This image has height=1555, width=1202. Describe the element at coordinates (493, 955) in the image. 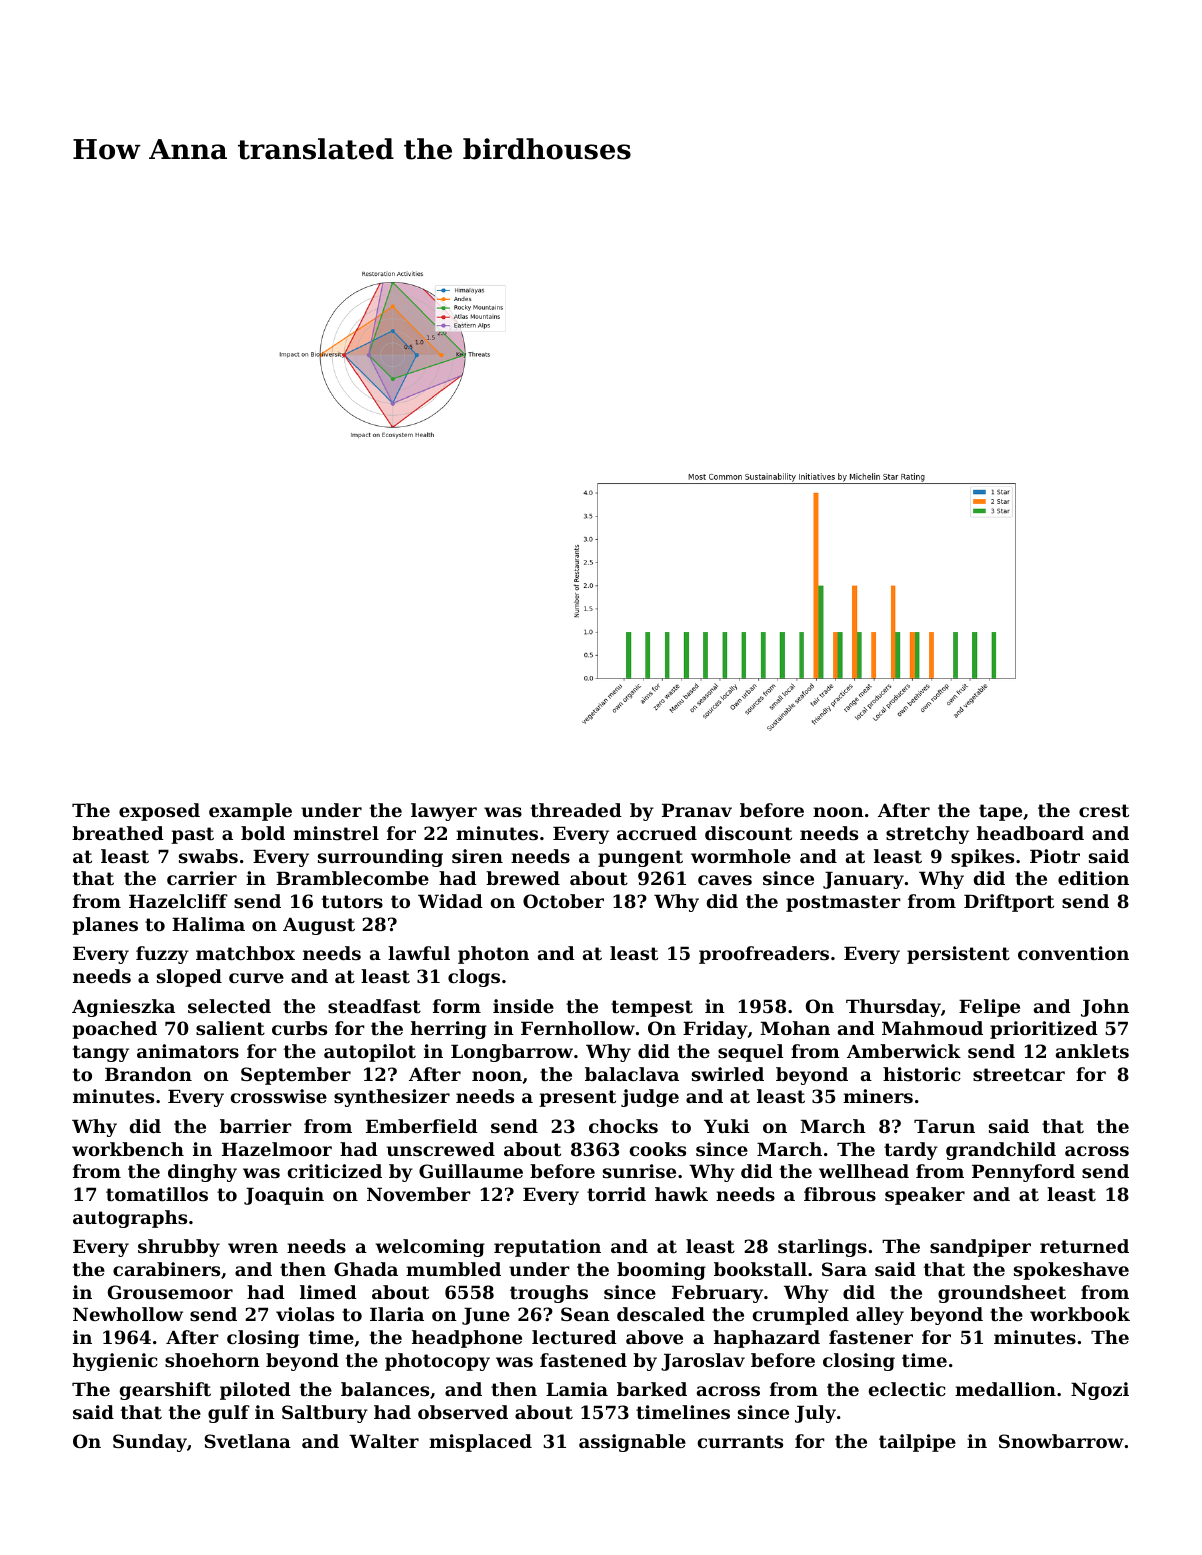

I see `photon` at that location.
